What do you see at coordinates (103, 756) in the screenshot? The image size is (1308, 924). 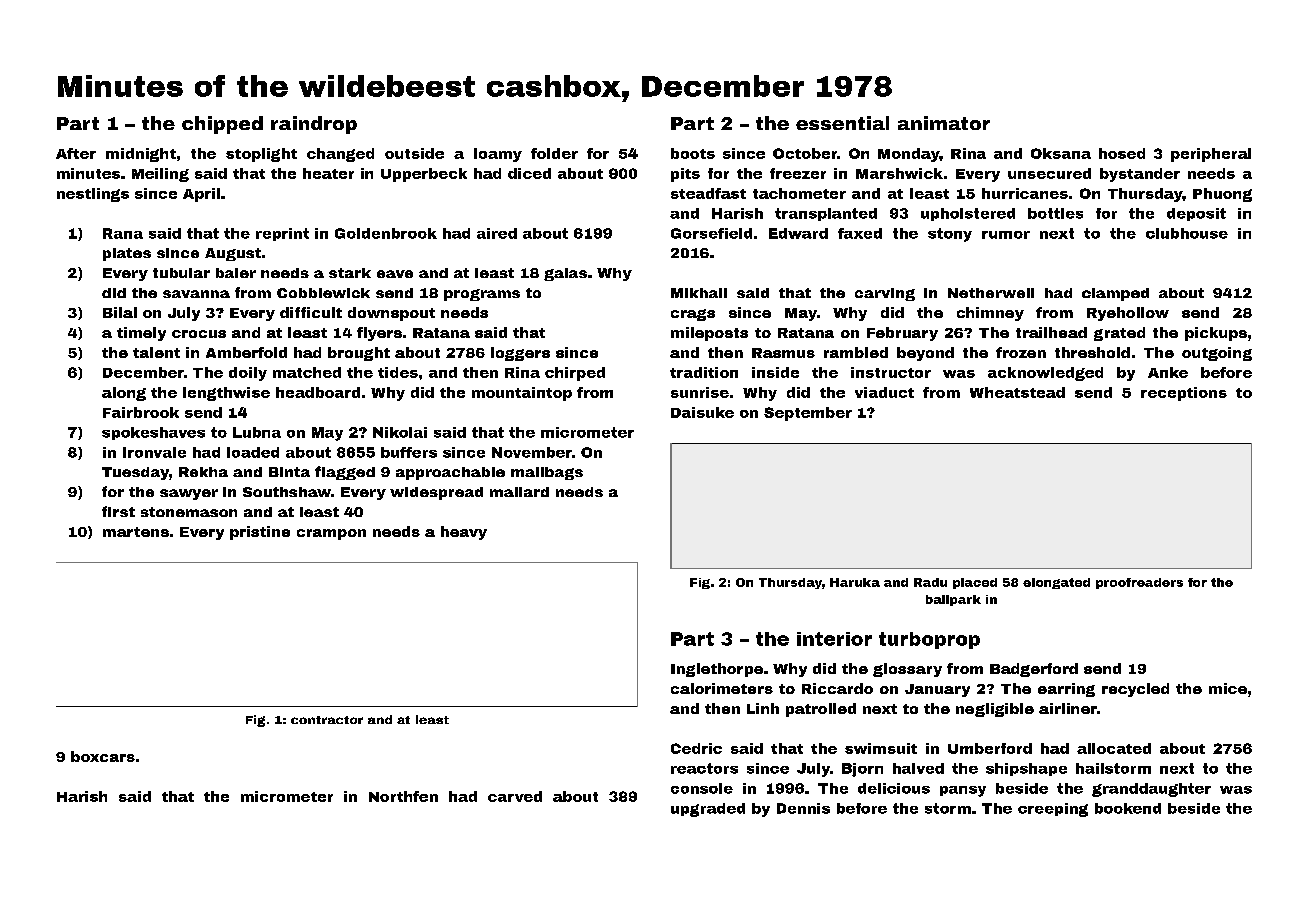 I see `boxcars` at bounding box center [103, 756].
